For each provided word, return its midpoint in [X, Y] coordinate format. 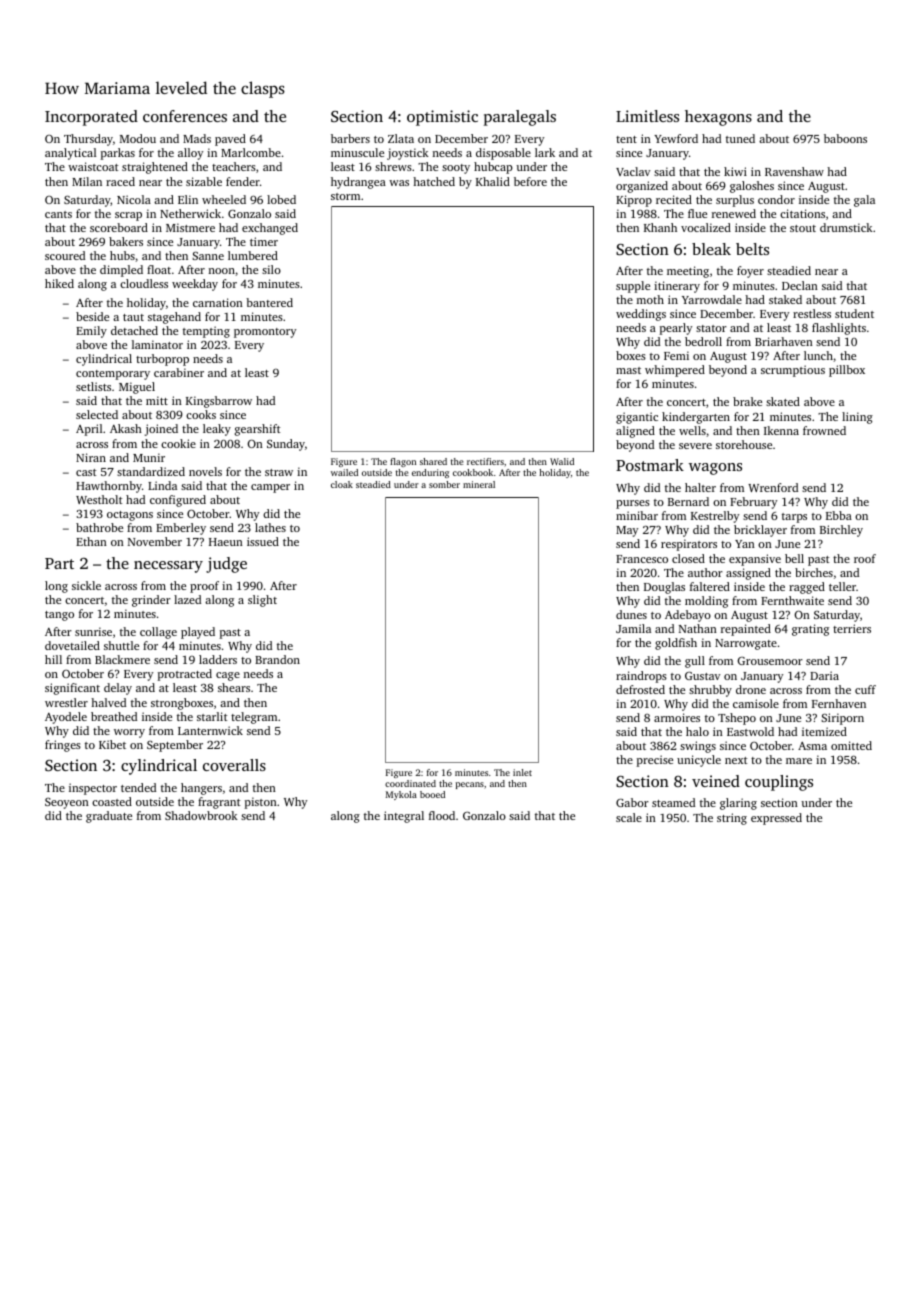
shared [433, 461]
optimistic [442, 118]
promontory [265, 333]
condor [776, 199]
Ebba [839, 515]
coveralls [234, 765]
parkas [117, 154]
